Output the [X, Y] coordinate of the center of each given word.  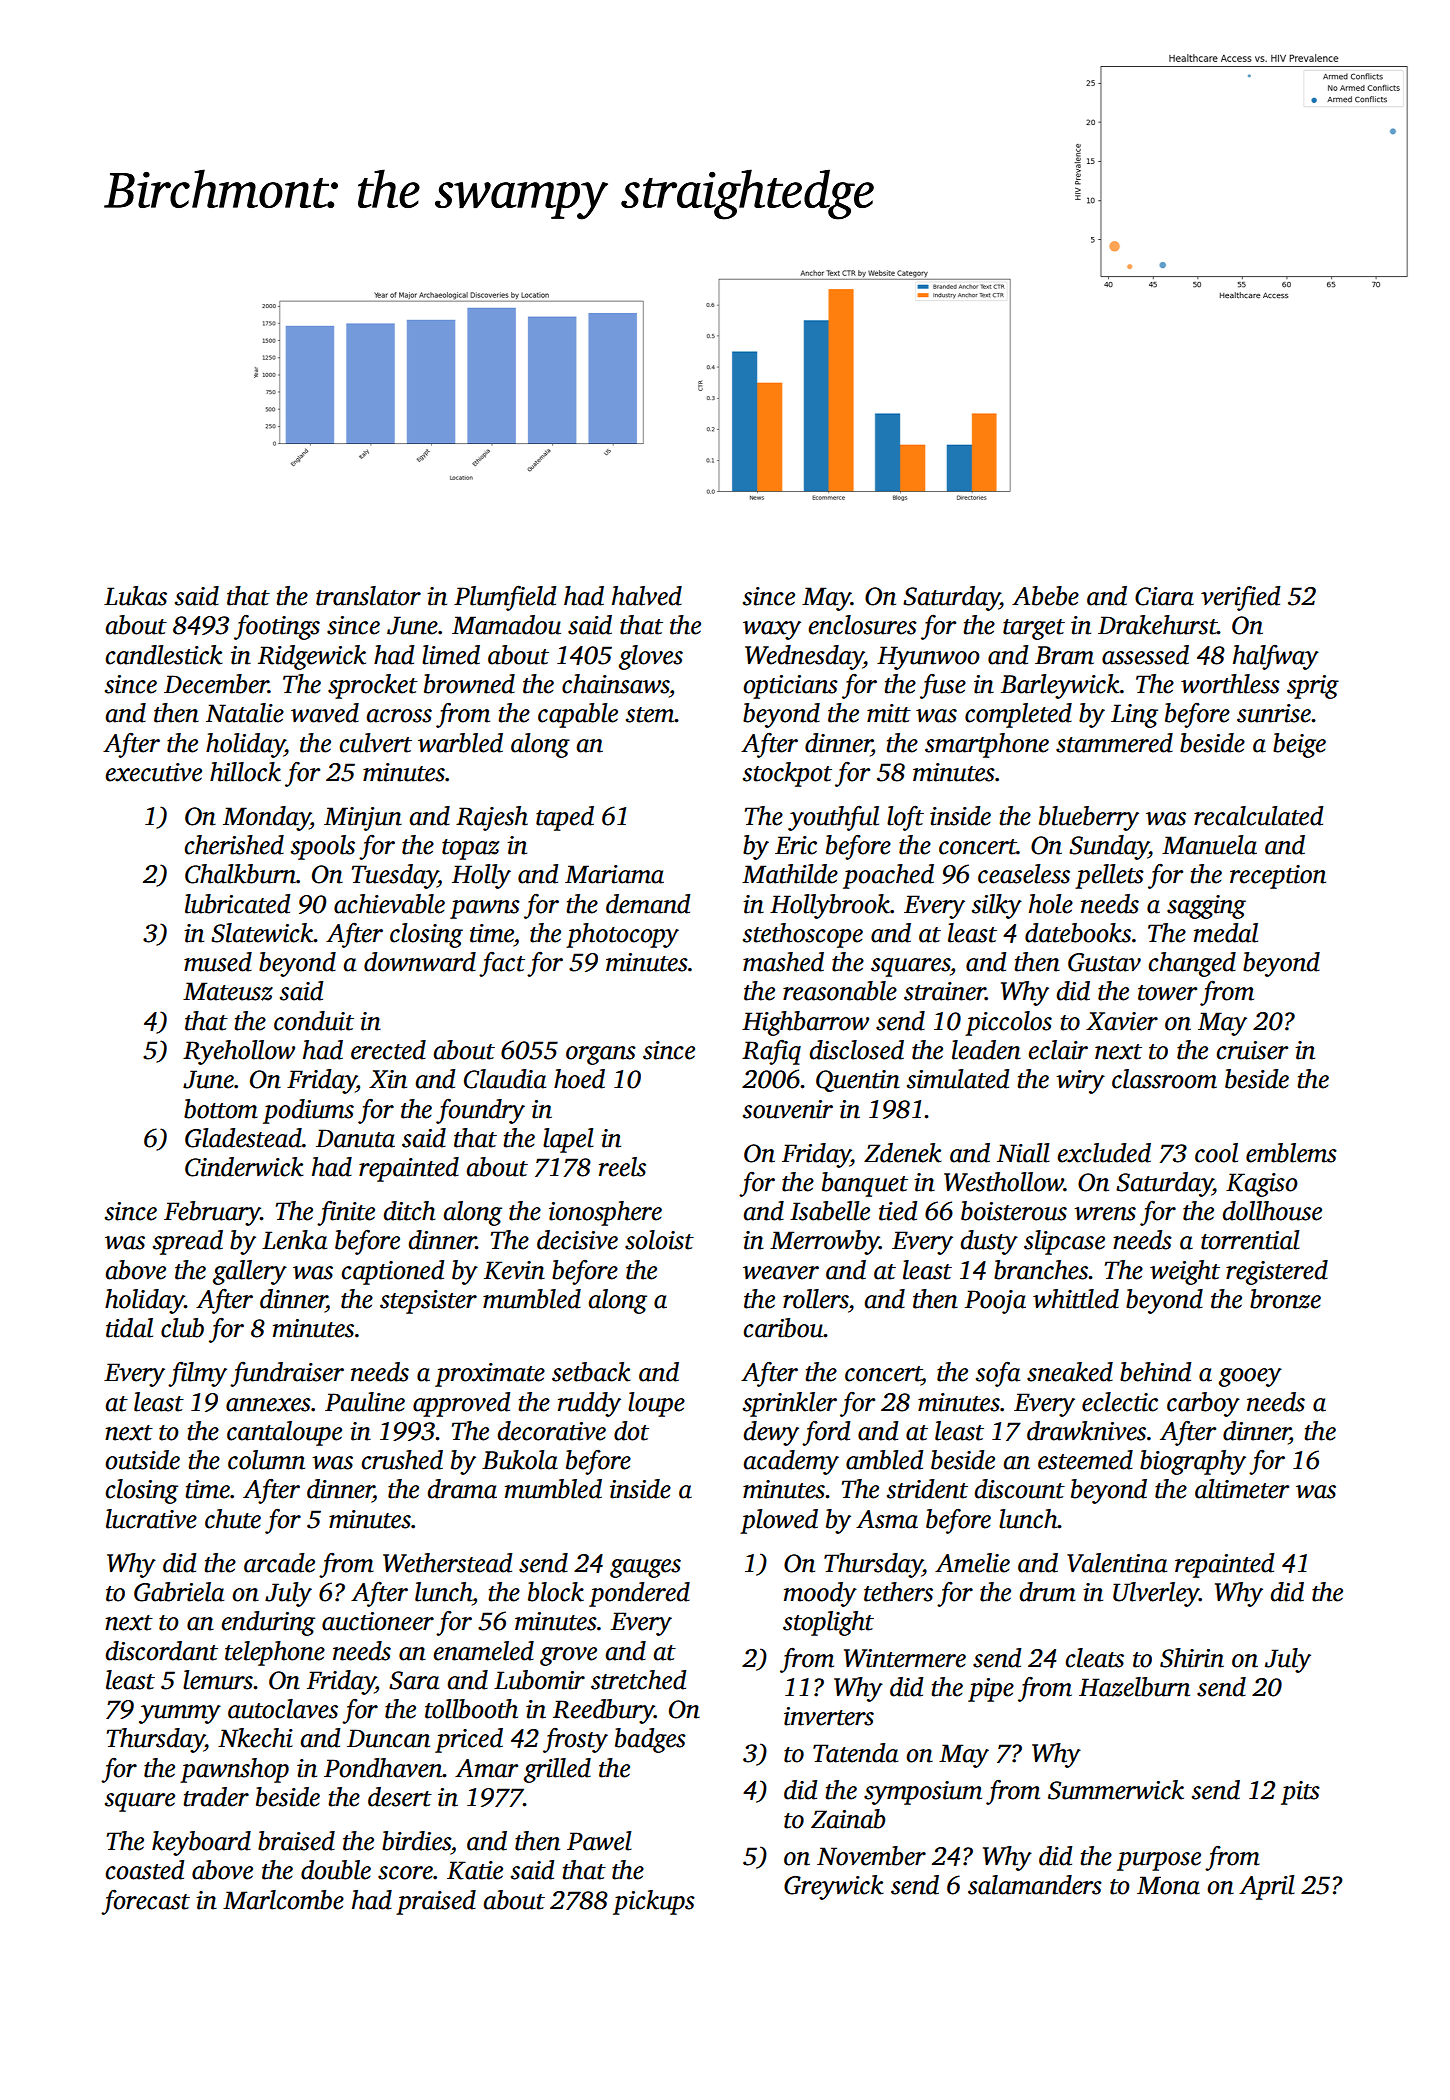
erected [388, 1050]
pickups [654, 1902]
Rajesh [492, 818]
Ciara [1164, 596]
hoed [579, 1079]
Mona [1168, 1885]
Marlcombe [283, 1900]
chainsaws [615, 684]
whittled [1076, 1299]
